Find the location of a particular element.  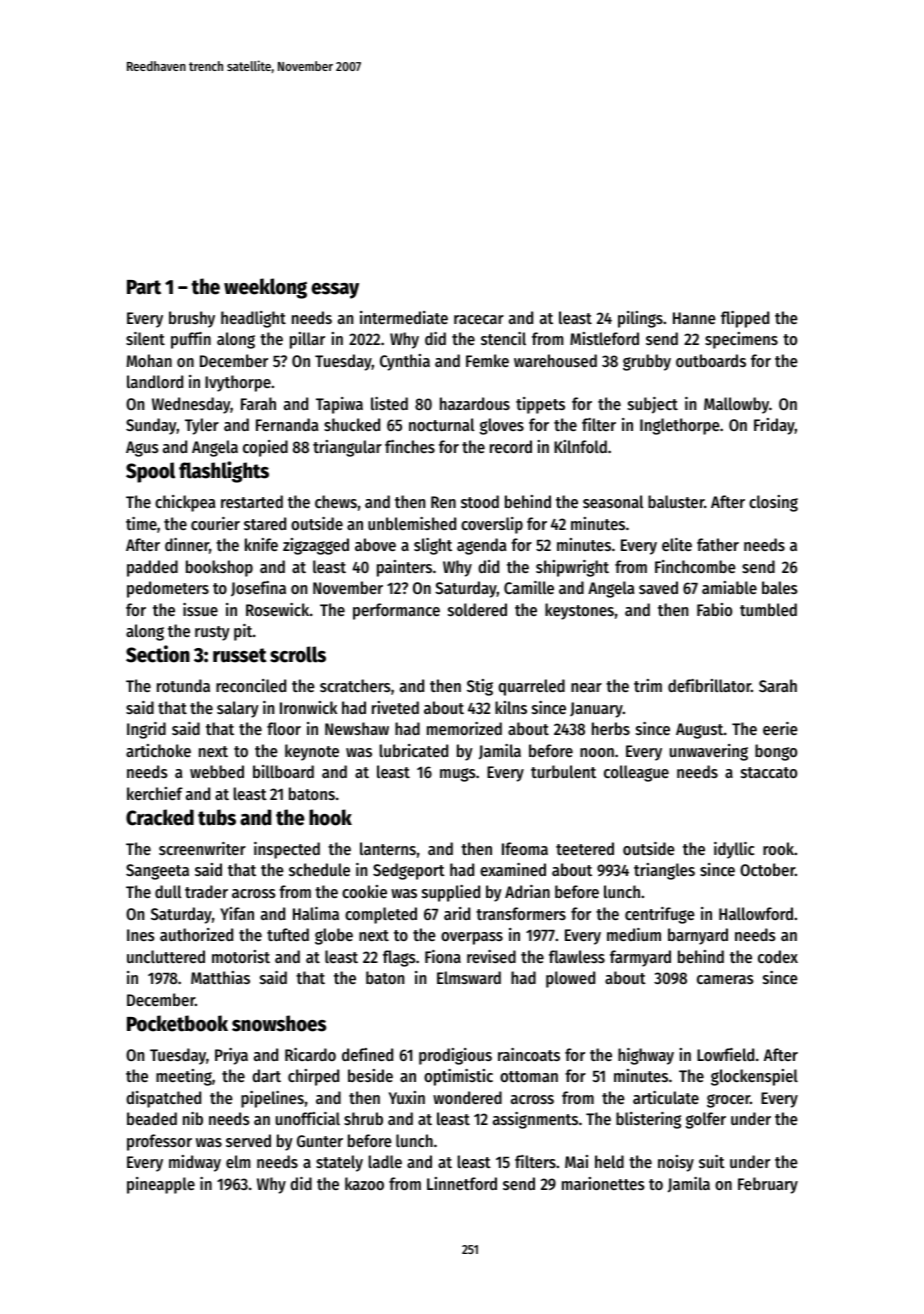

Sangeeta is located at coordinates (157, 872).
